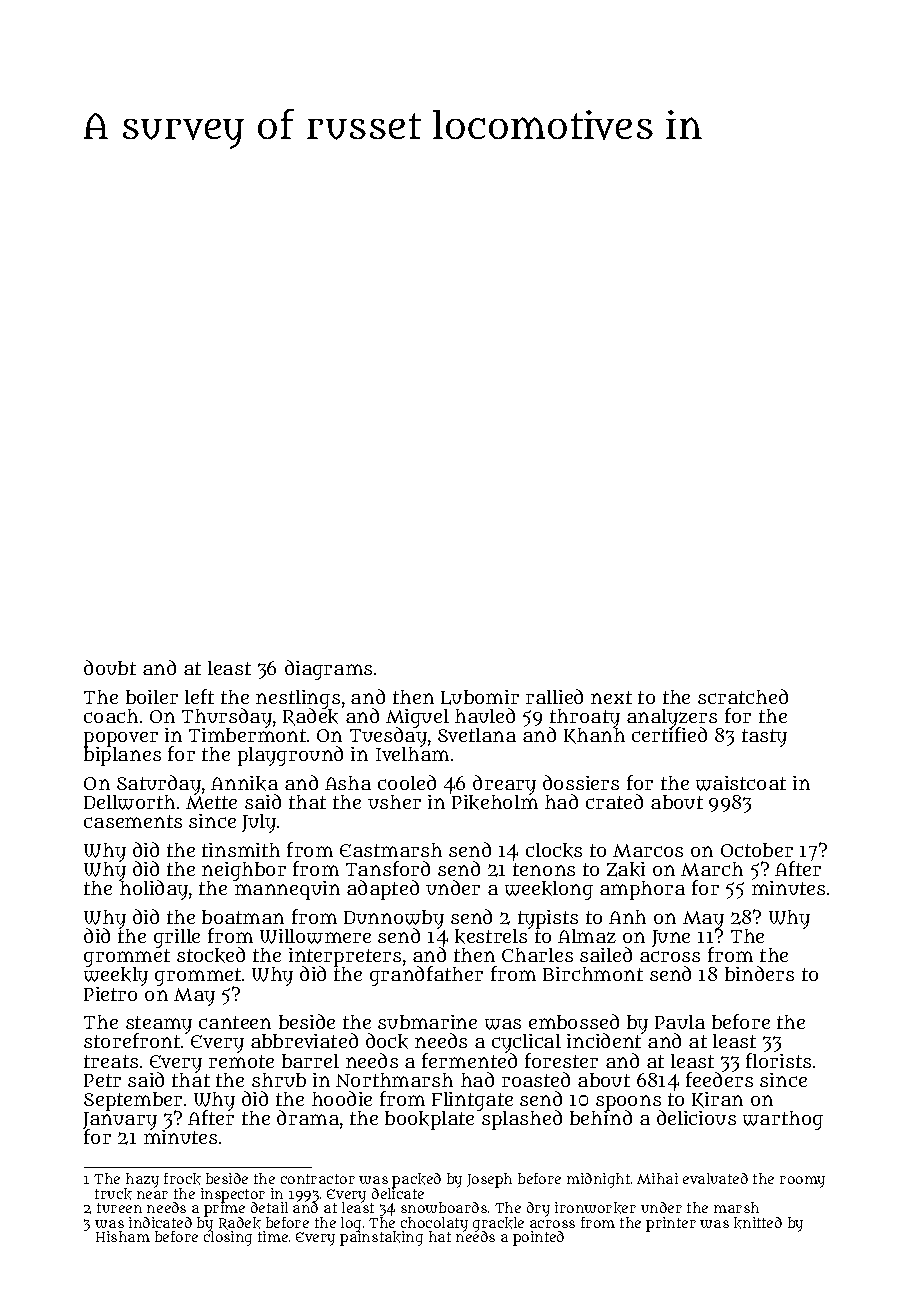 Image resolution: width=924 pixels, height=1308 pixels. I want to click on printer, so click(671, 1224).
